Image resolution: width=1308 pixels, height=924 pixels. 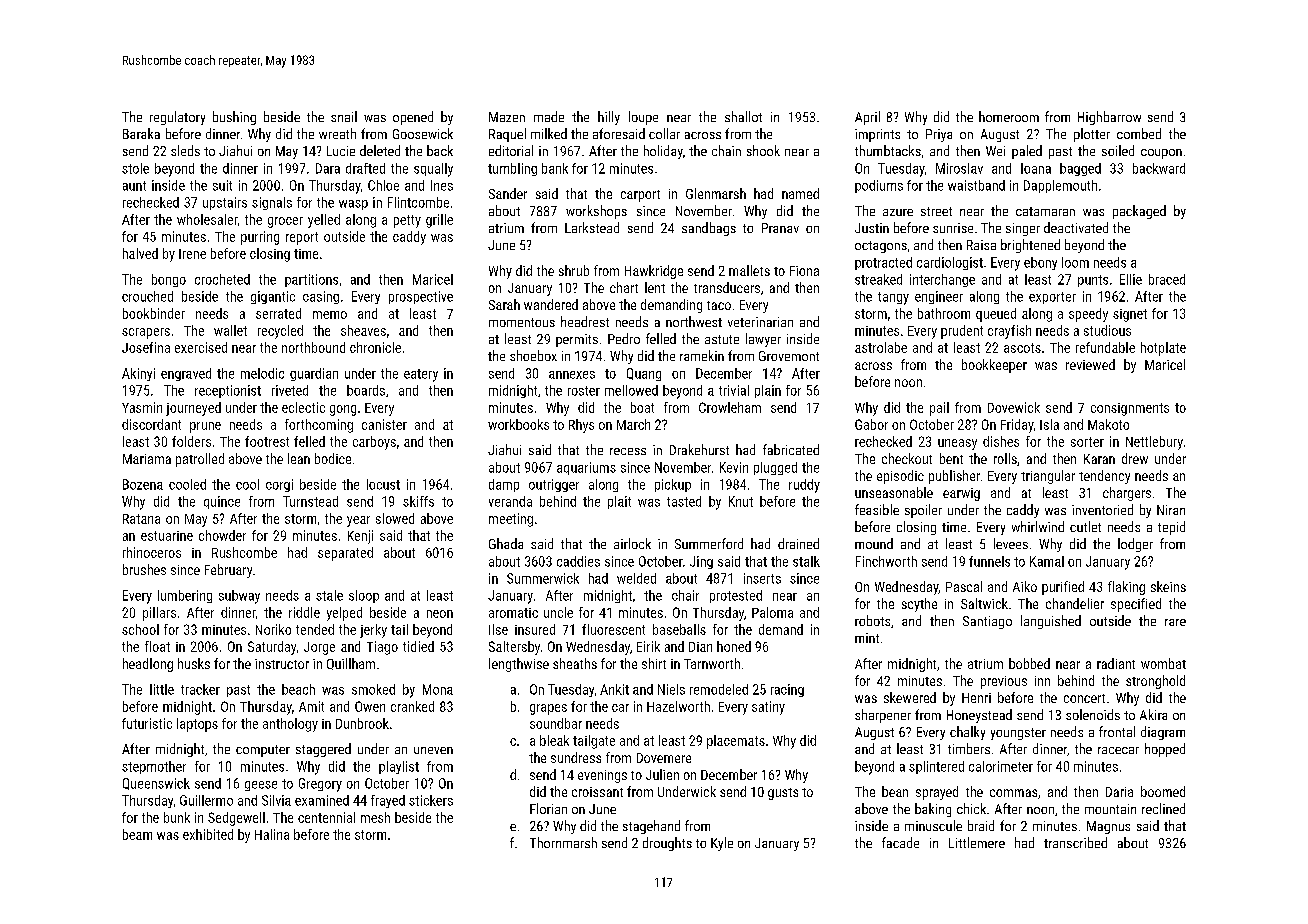 What do you see at coordinates (228, 571) in the screenshot?
I see `February` at bounding box center [228, 571].
